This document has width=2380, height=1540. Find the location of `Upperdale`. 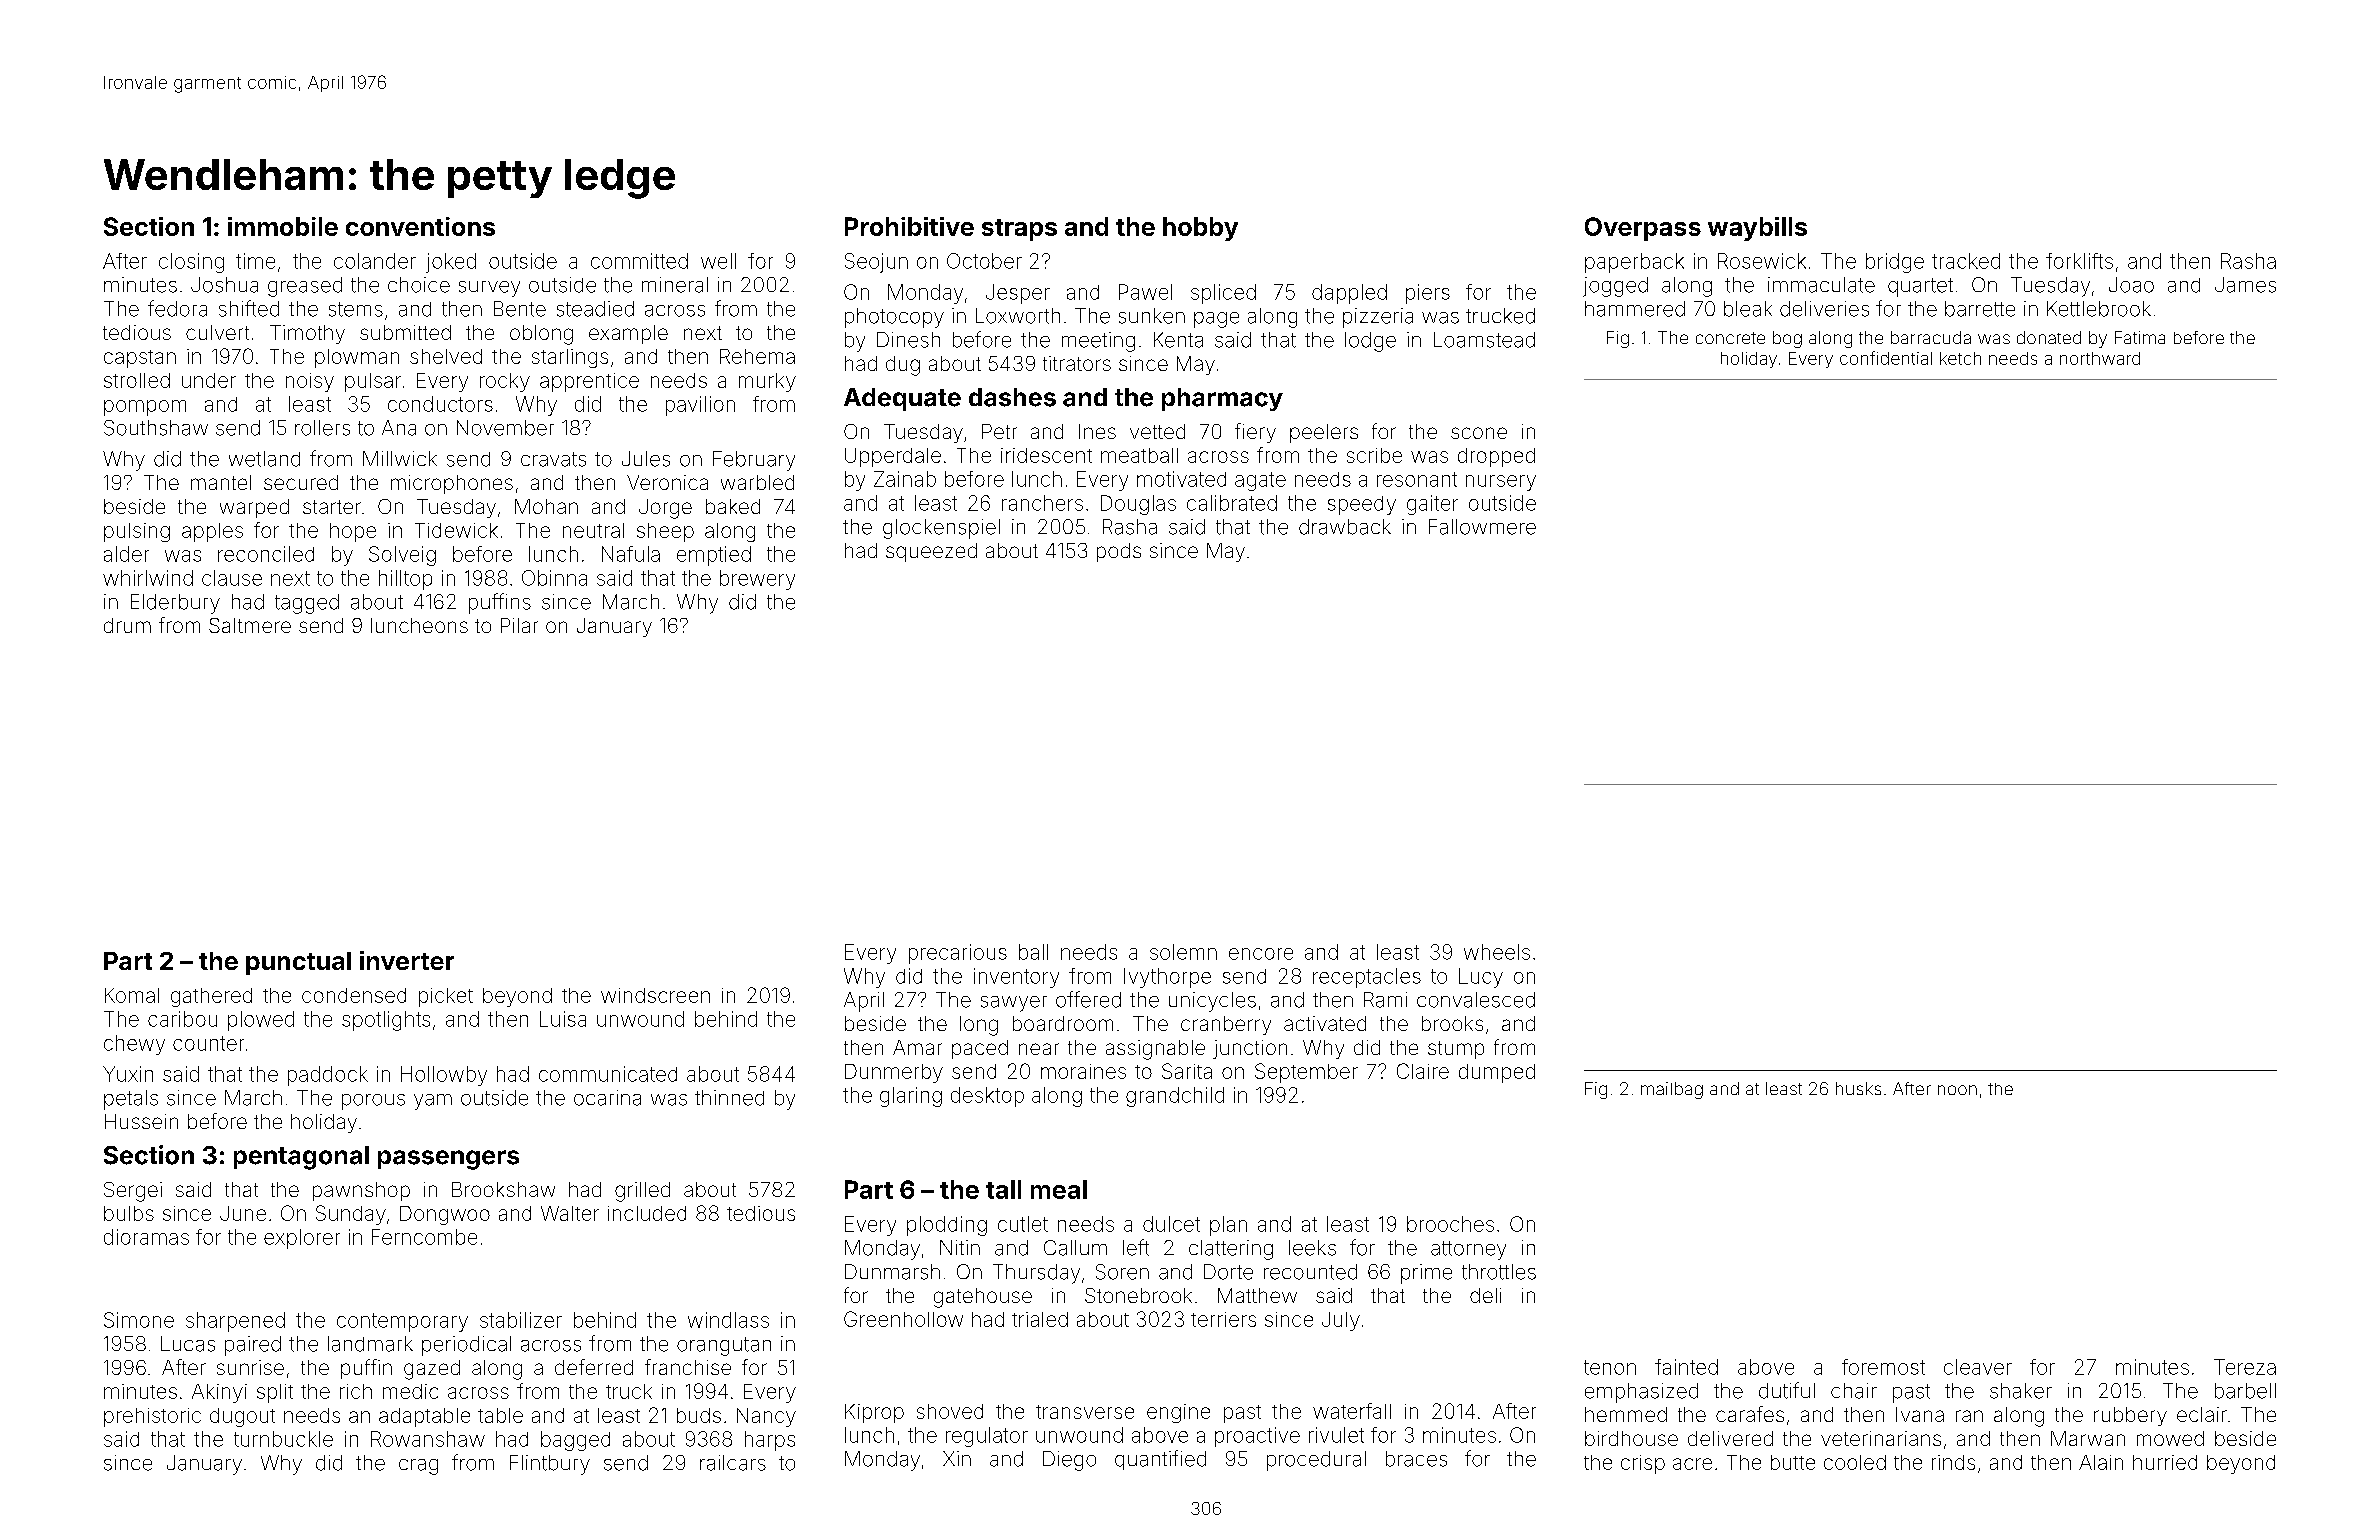

Upperdale is located at coordinates (893, 457).
